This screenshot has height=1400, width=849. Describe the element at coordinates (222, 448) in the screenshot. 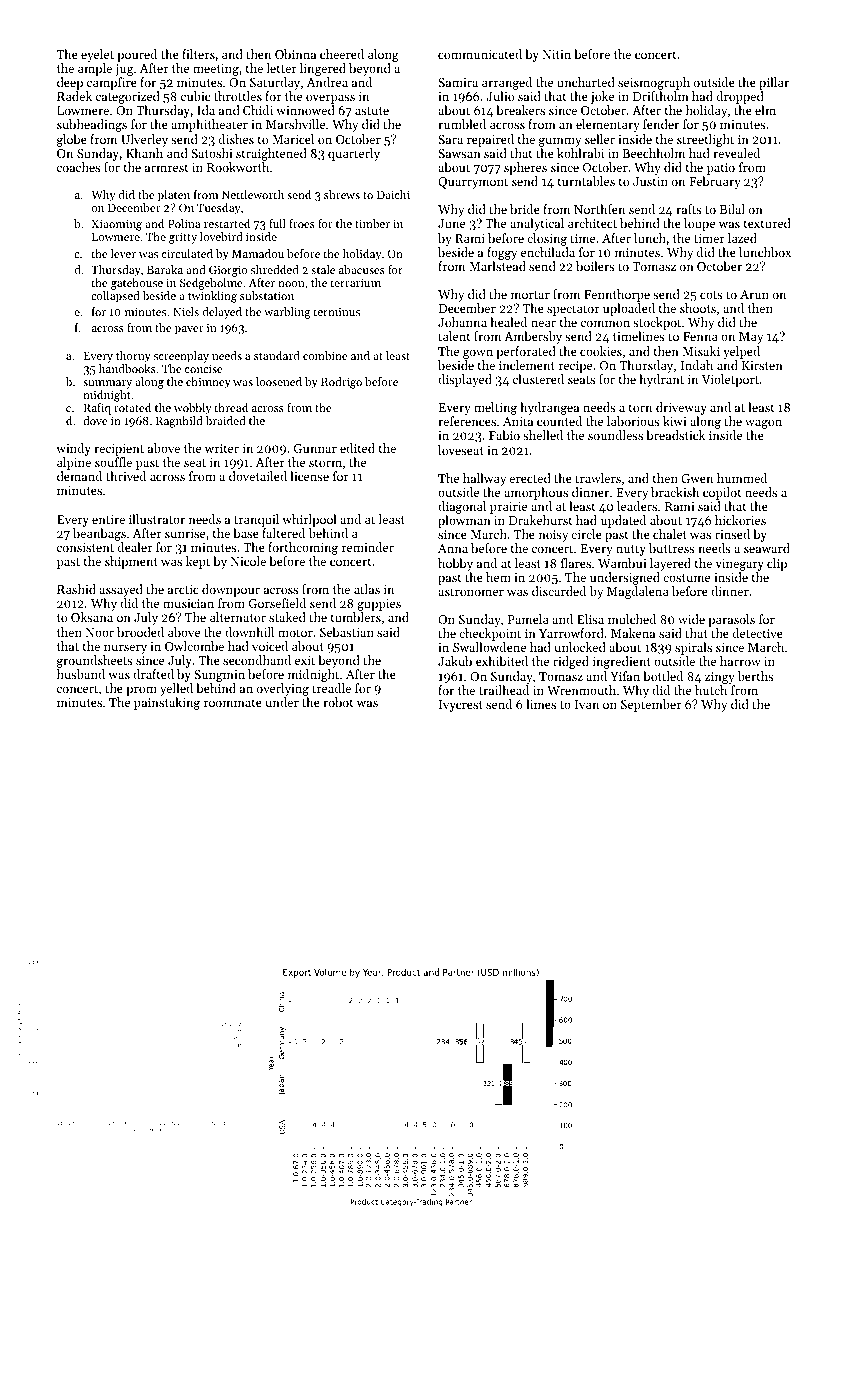

I see `writer` at that location.
